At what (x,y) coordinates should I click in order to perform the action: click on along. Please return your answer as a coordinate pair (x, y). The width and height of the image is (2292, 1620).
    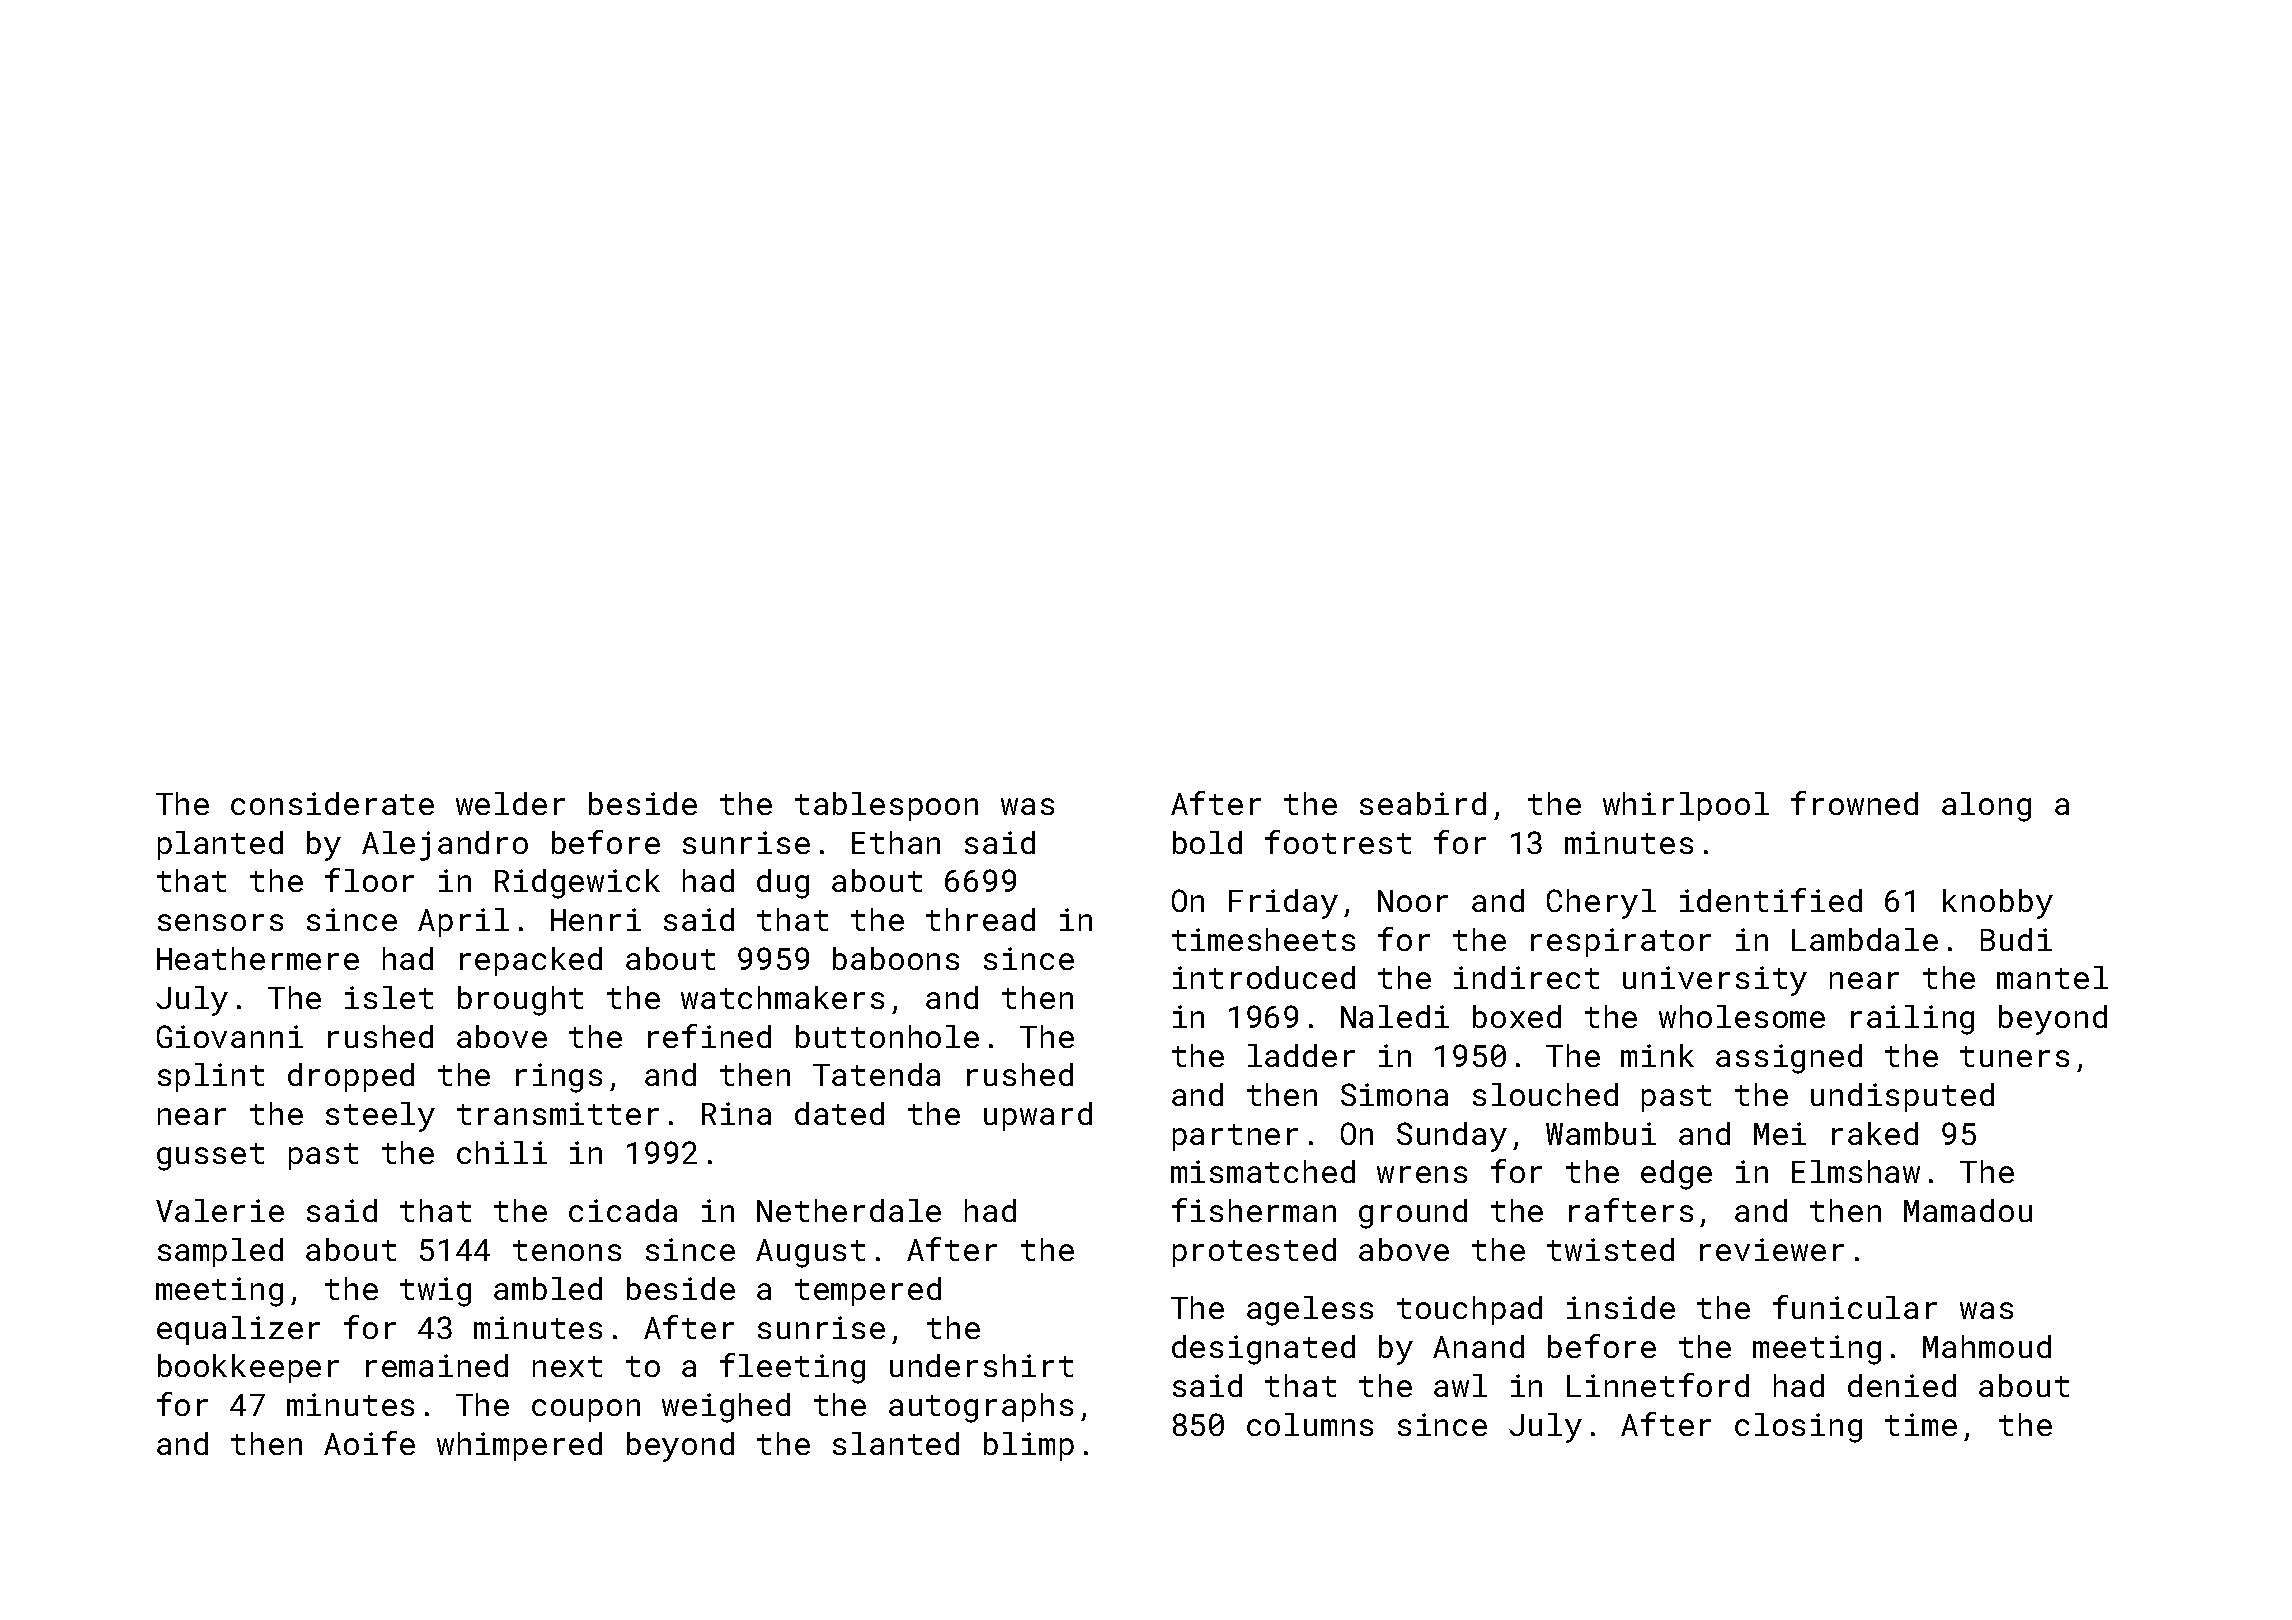
    Looking at the image, I should click on (1986, 807).
